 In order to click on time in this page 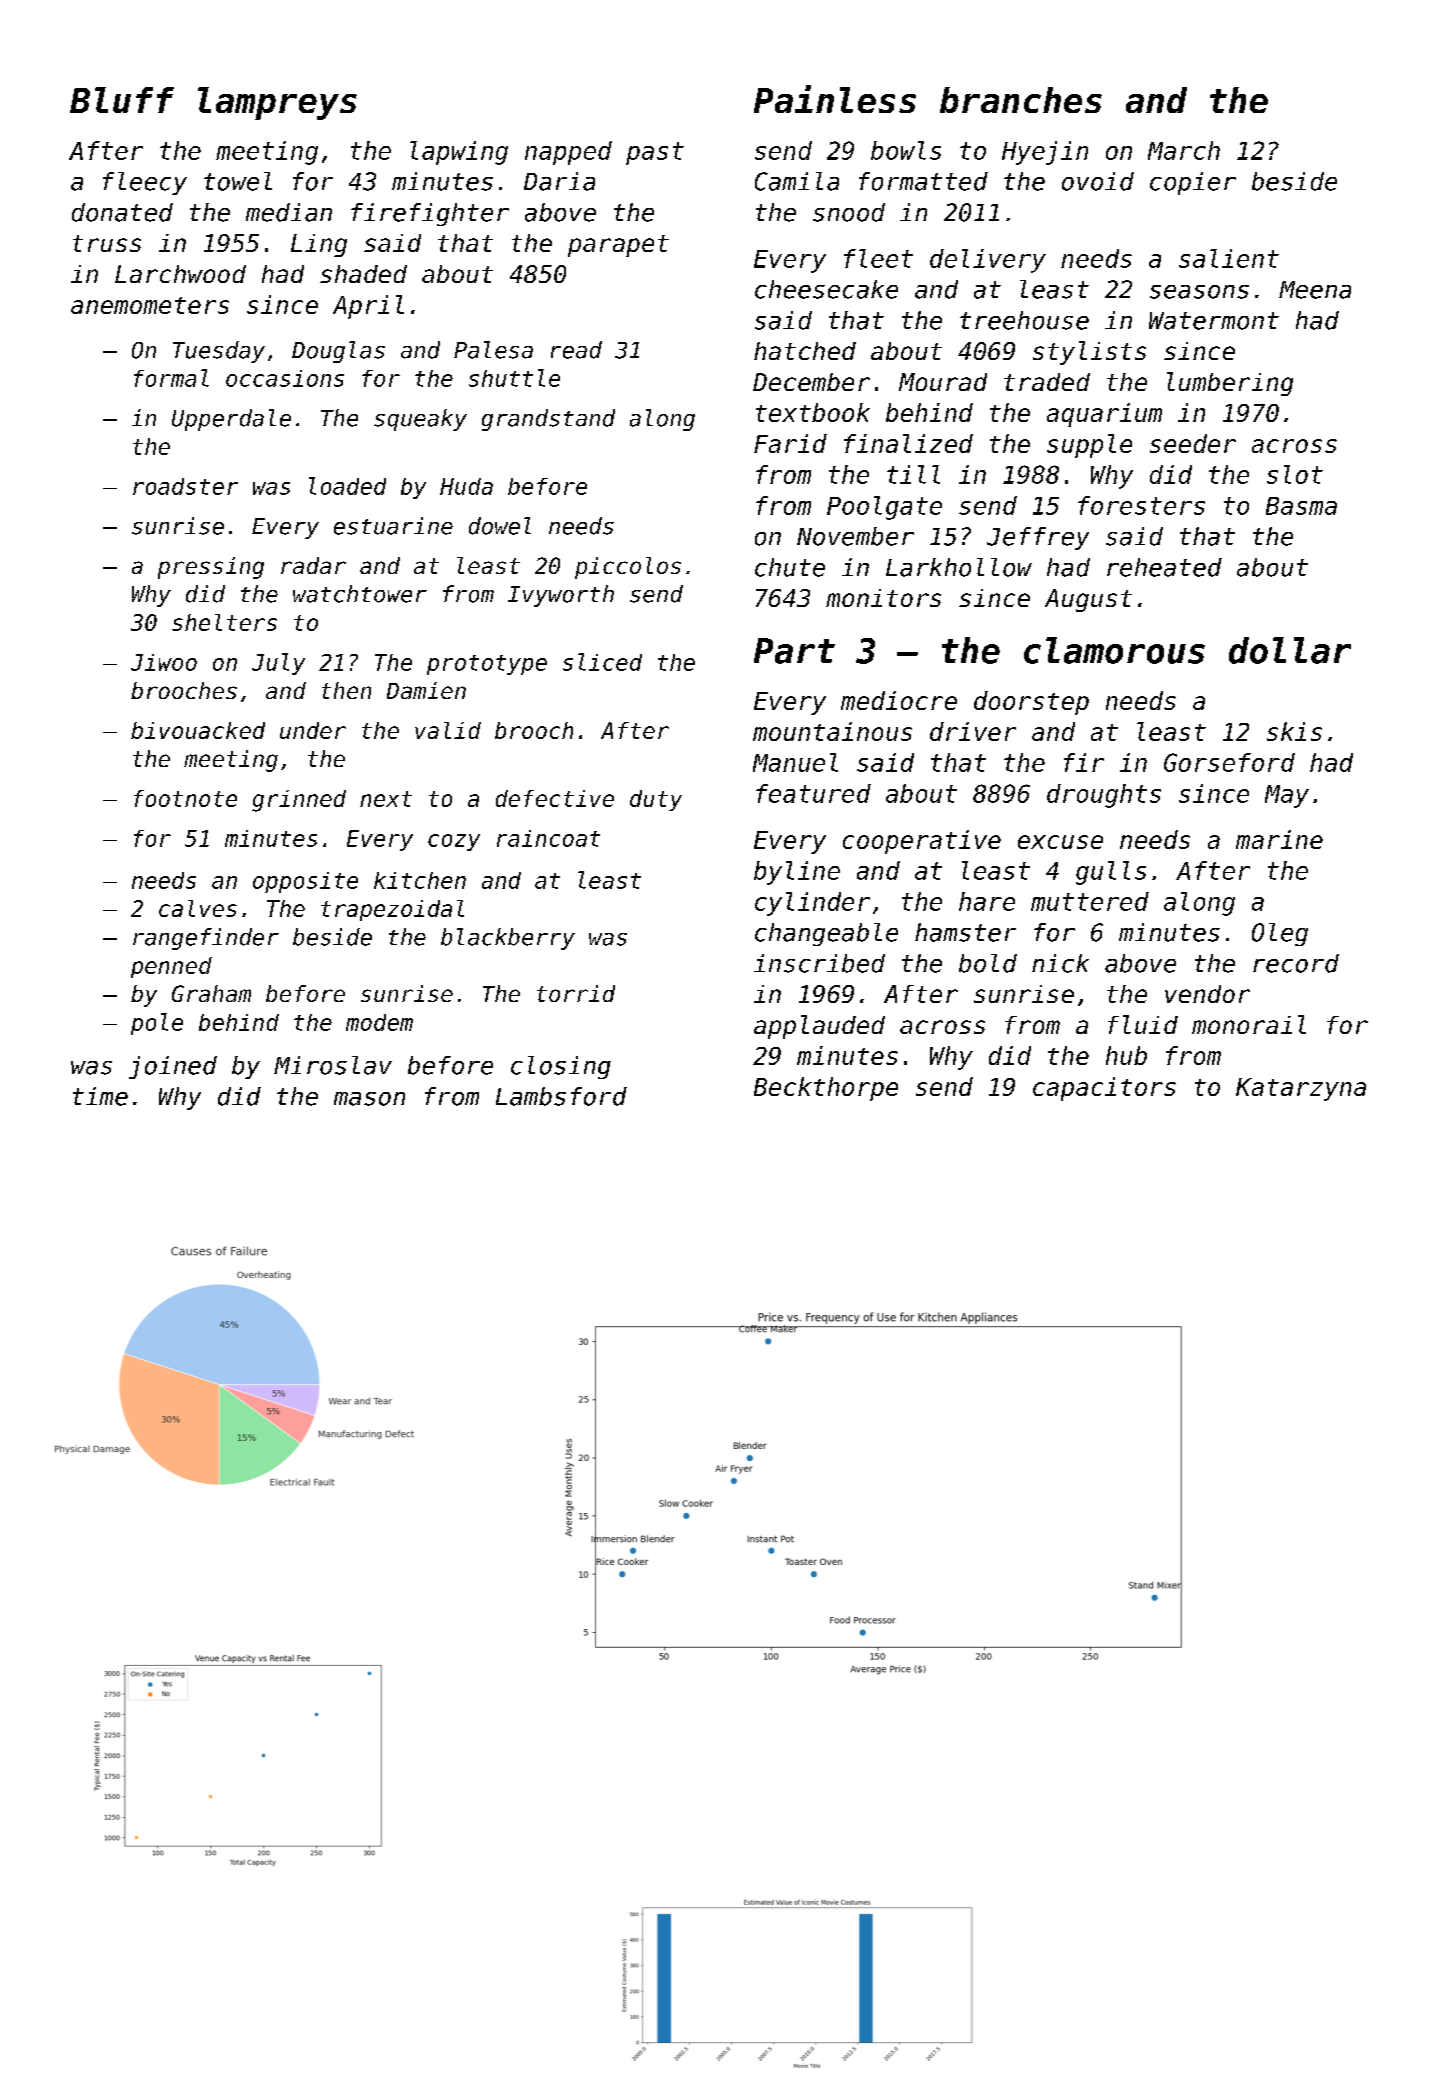, I will do `click(100, 1096)`.
